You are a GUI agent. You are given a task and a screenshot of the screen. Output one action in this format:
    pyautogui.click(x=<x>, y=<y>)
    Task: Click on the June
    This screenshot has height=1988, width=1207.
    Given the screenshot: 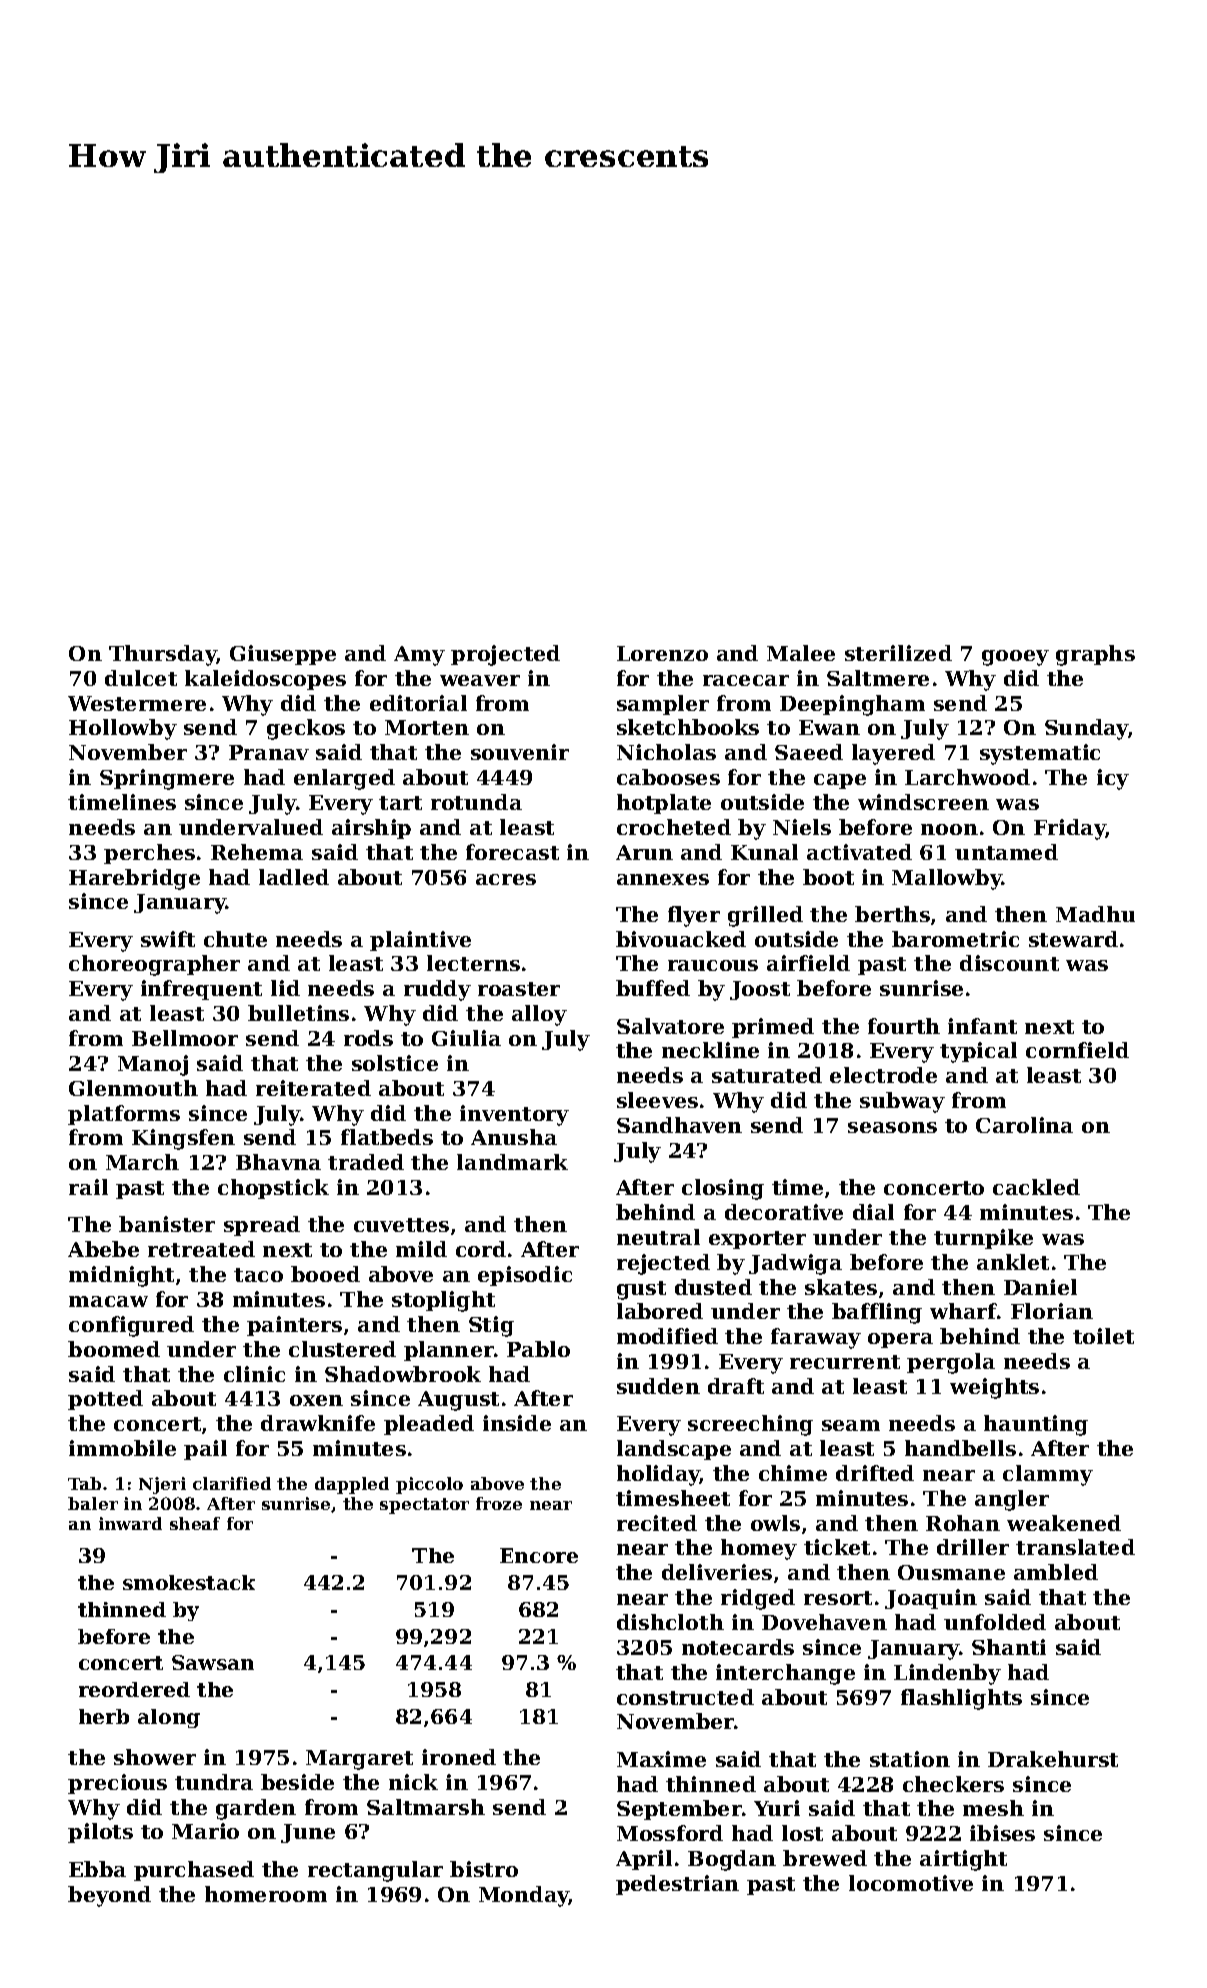 What is the action you would take?
    pyautogui.click(x=308, y=1833)
